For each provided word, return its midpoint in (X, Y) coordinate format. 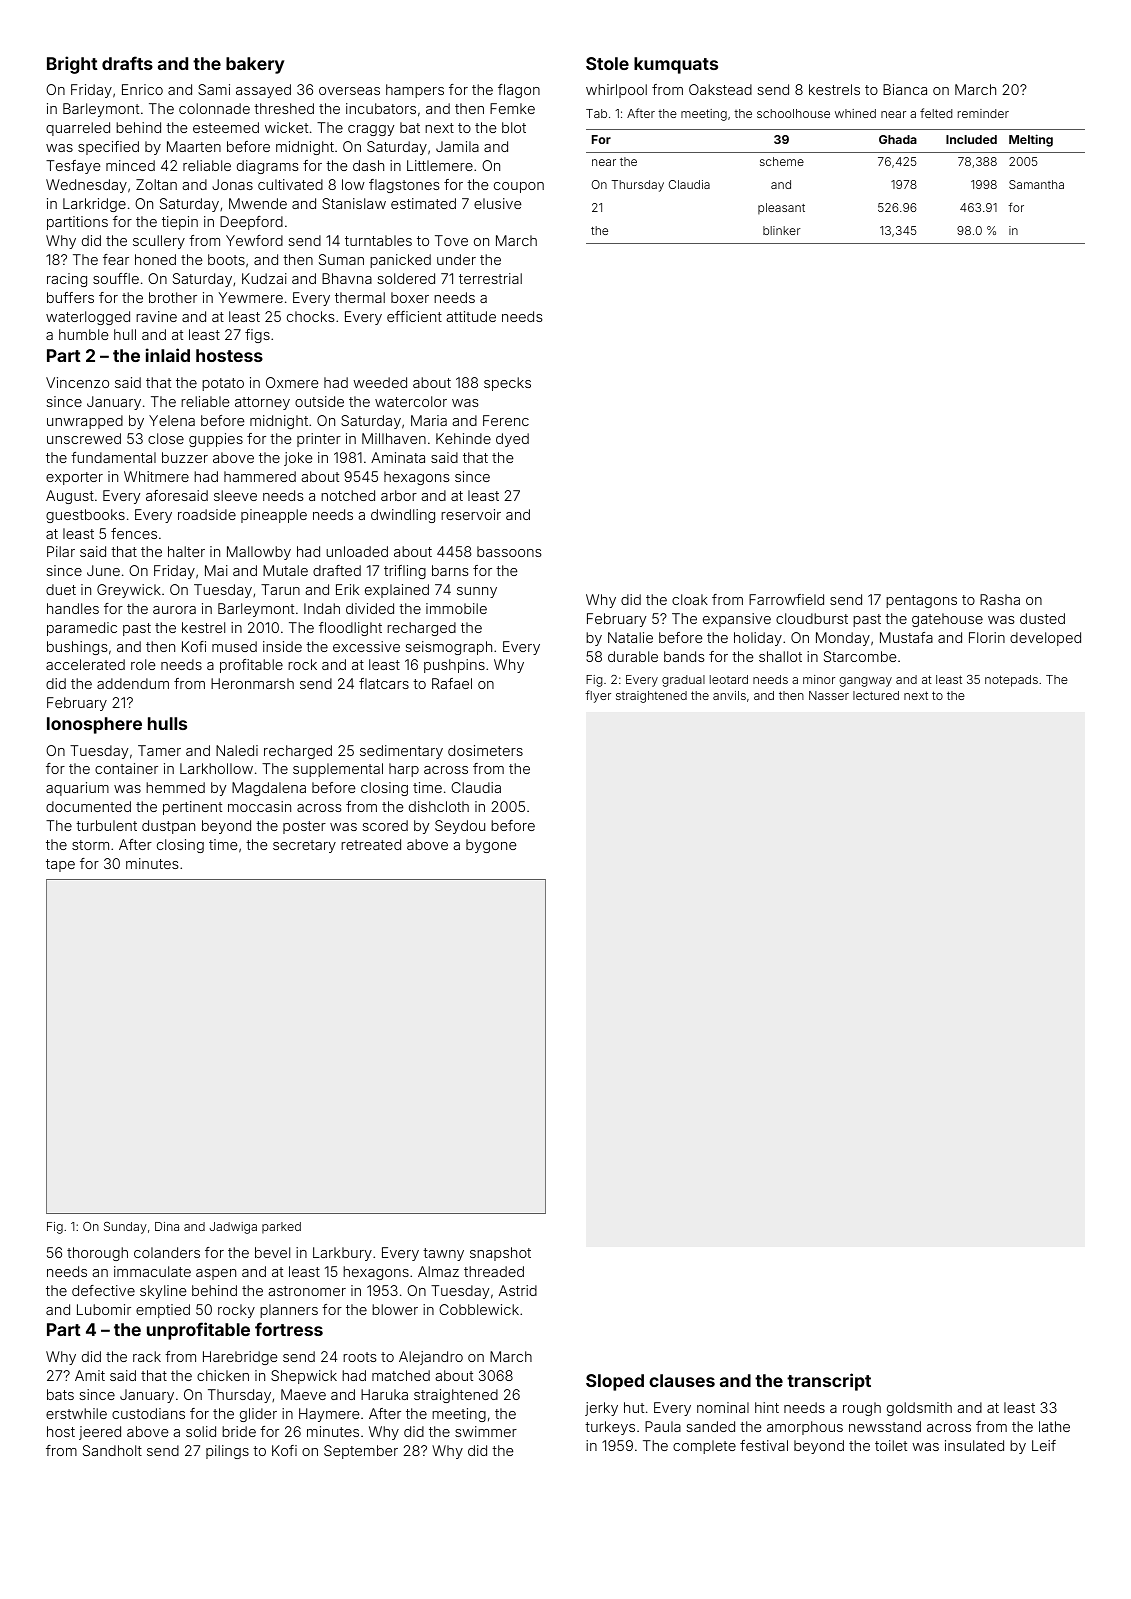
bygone (491, 846)
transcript (829, 1382)
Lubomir (104, 1309)
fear (116, 259)
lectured (876, 695)
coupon (519, 187)
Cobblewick (479, 1309)
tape (60, 865)
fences (134, 533)
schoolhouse (793, 113)
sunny (477, 592)
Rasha (1000, 599)
